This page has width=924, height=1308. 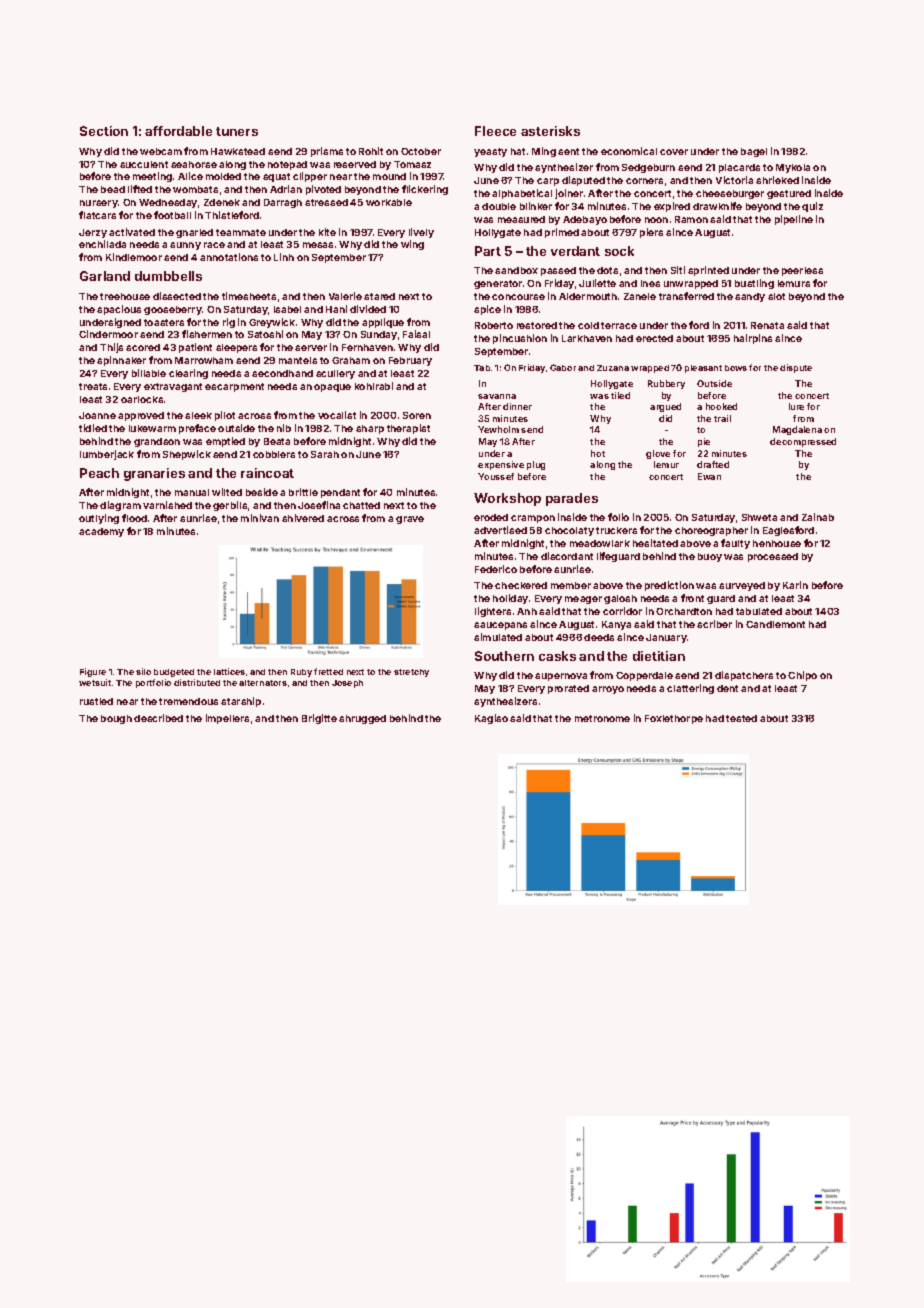 I want to click on Section, so click(x=104, y=131).
